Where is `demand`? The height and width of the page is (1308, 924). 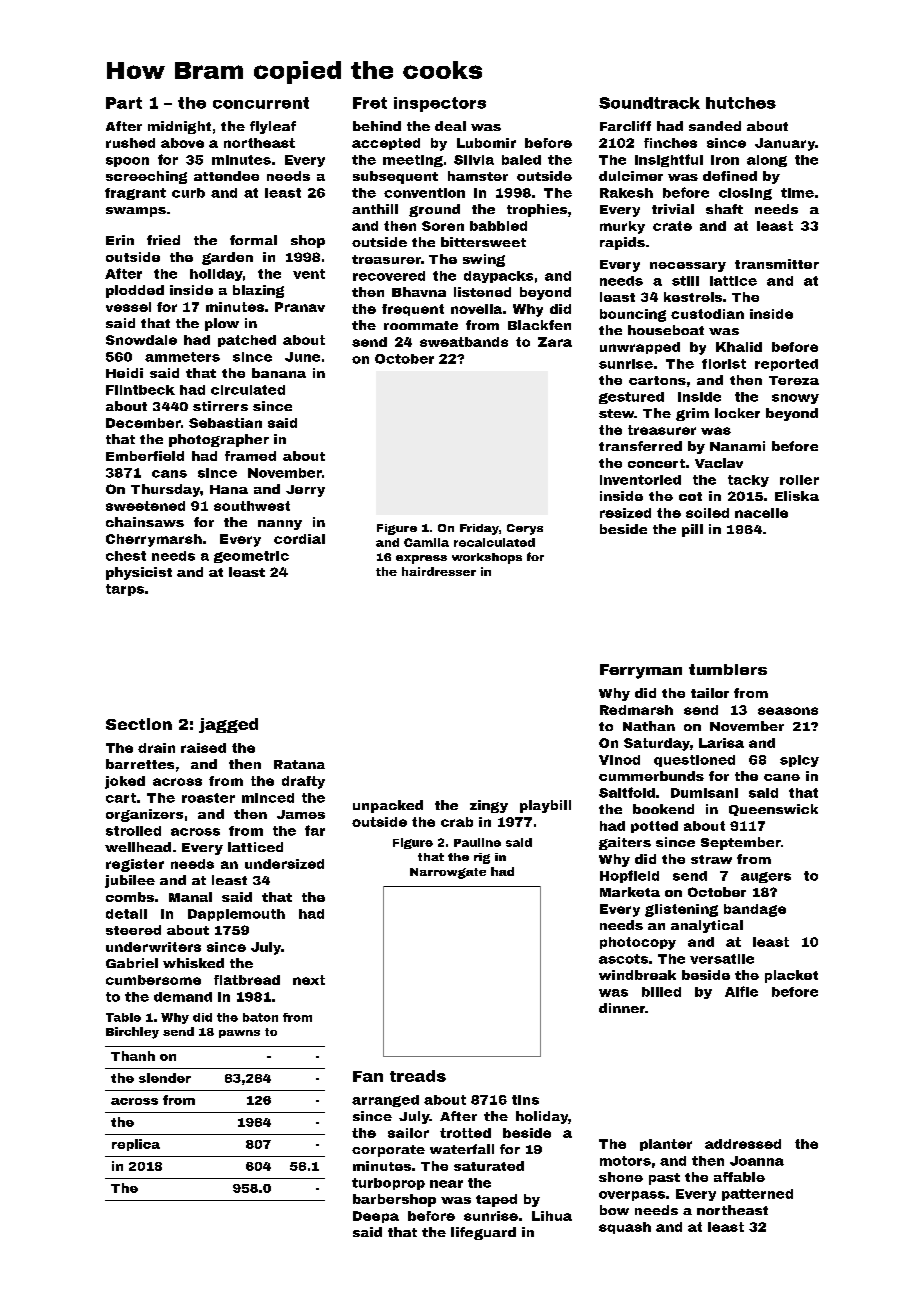
demand is located at coordinates (183, 997).
